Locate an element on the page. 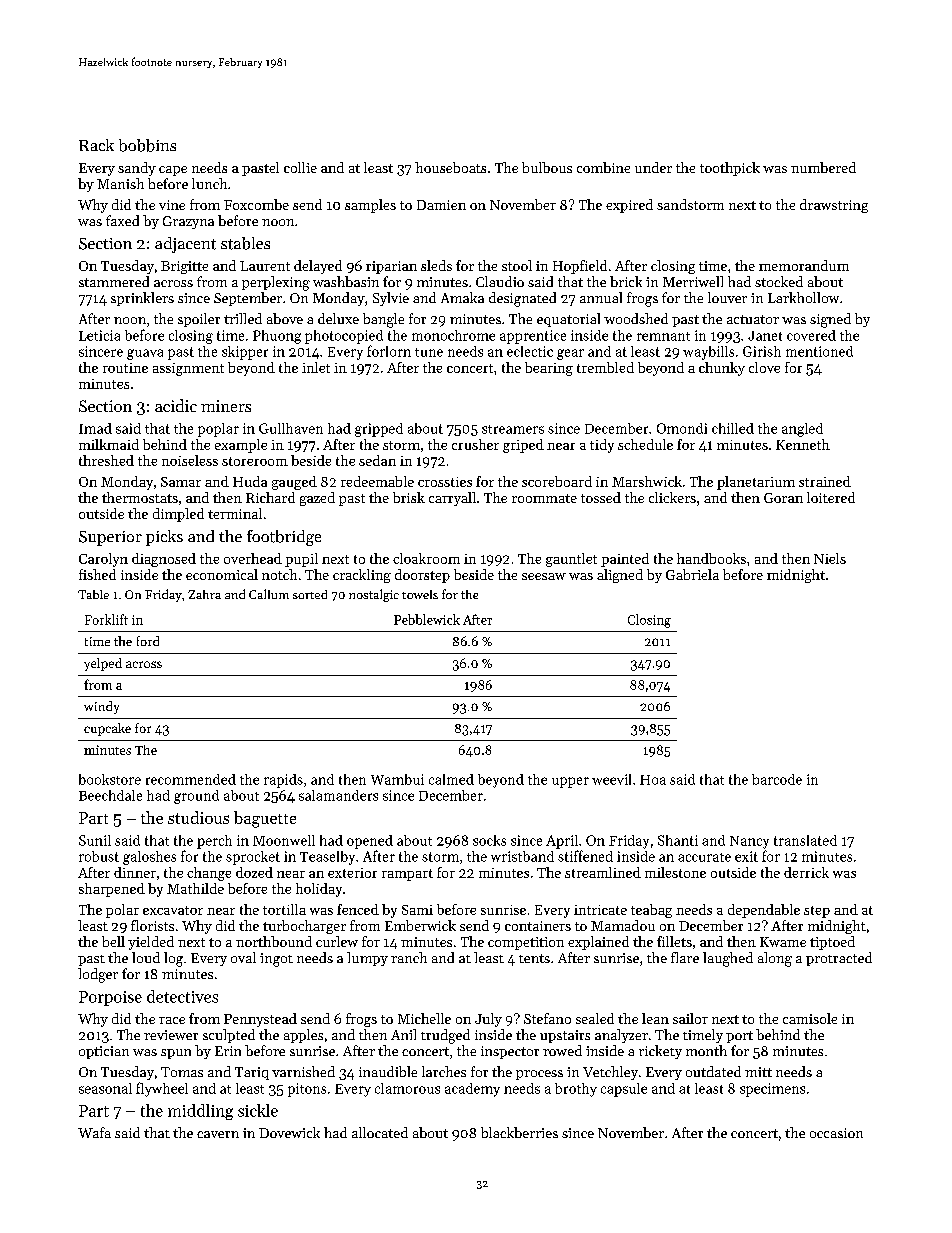  Niels is located at coordinates (830, 558).
